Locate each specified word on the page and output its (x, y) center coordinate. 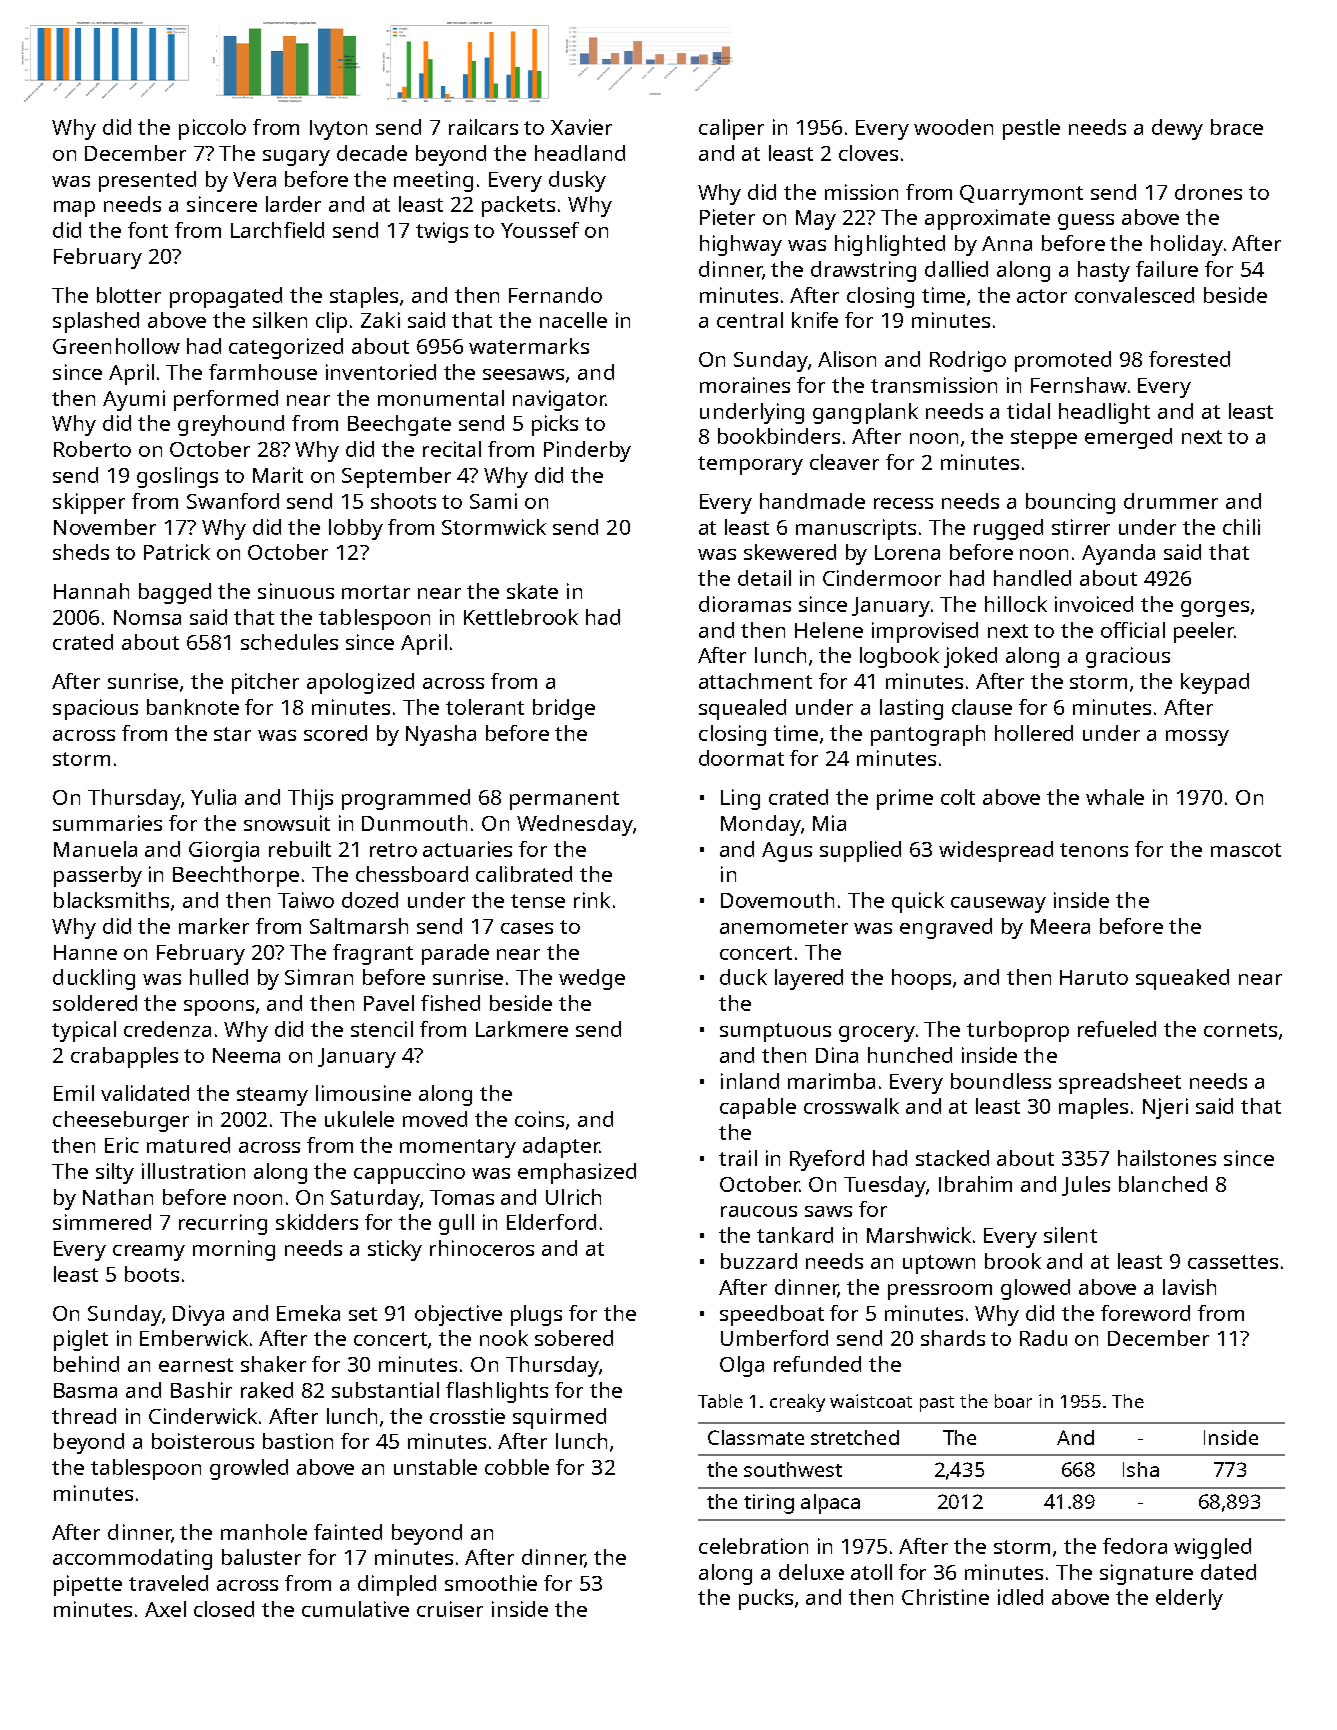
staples (364, 297)
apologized (360, 683)
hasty (1104, 271)
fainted (348, 1532)
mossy (1197, 738)
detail (764, 578)
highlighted (890, 245)
